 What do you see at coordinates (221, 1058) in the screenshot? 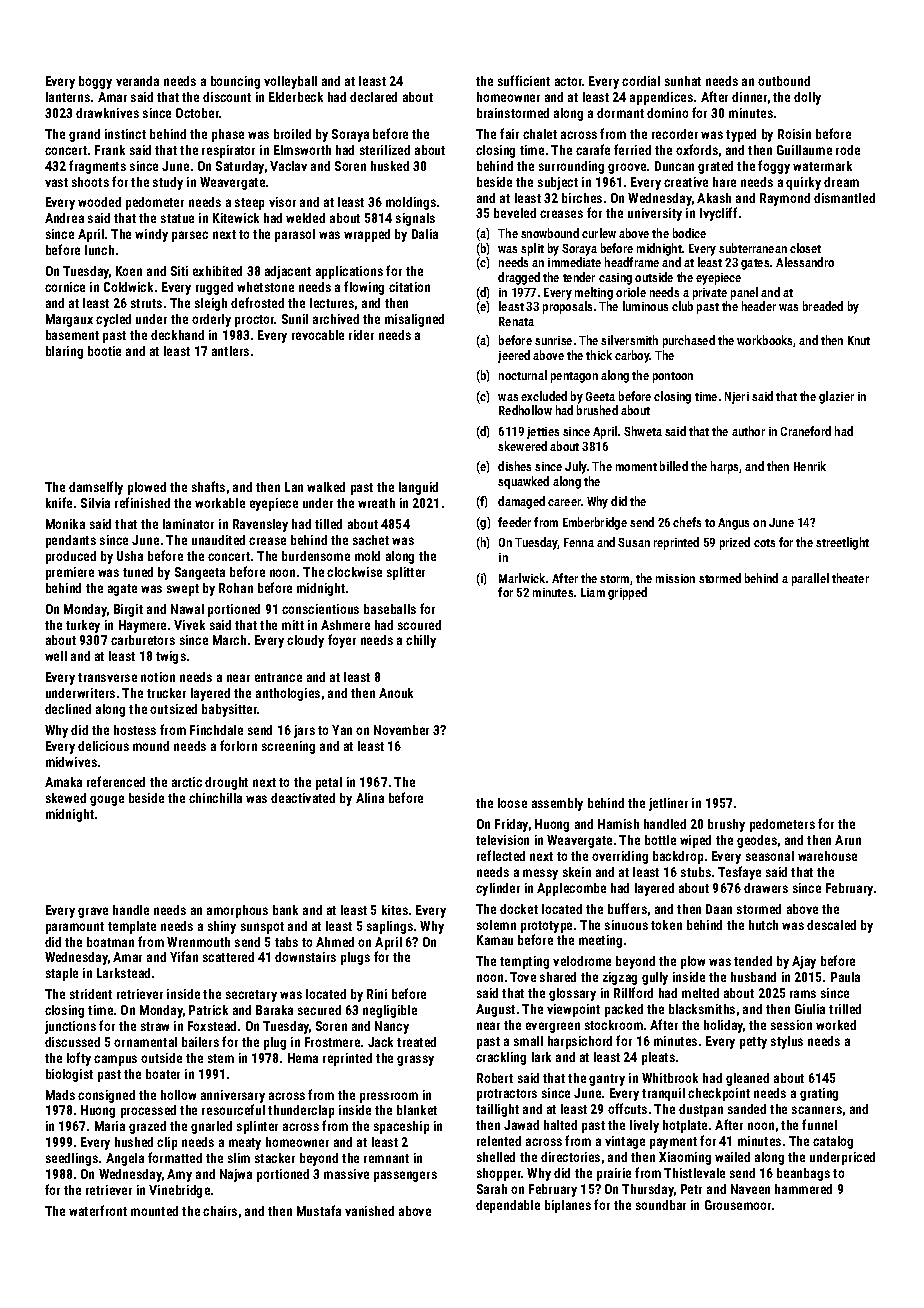
I see `stem` at bounding box center [221, 1058].
